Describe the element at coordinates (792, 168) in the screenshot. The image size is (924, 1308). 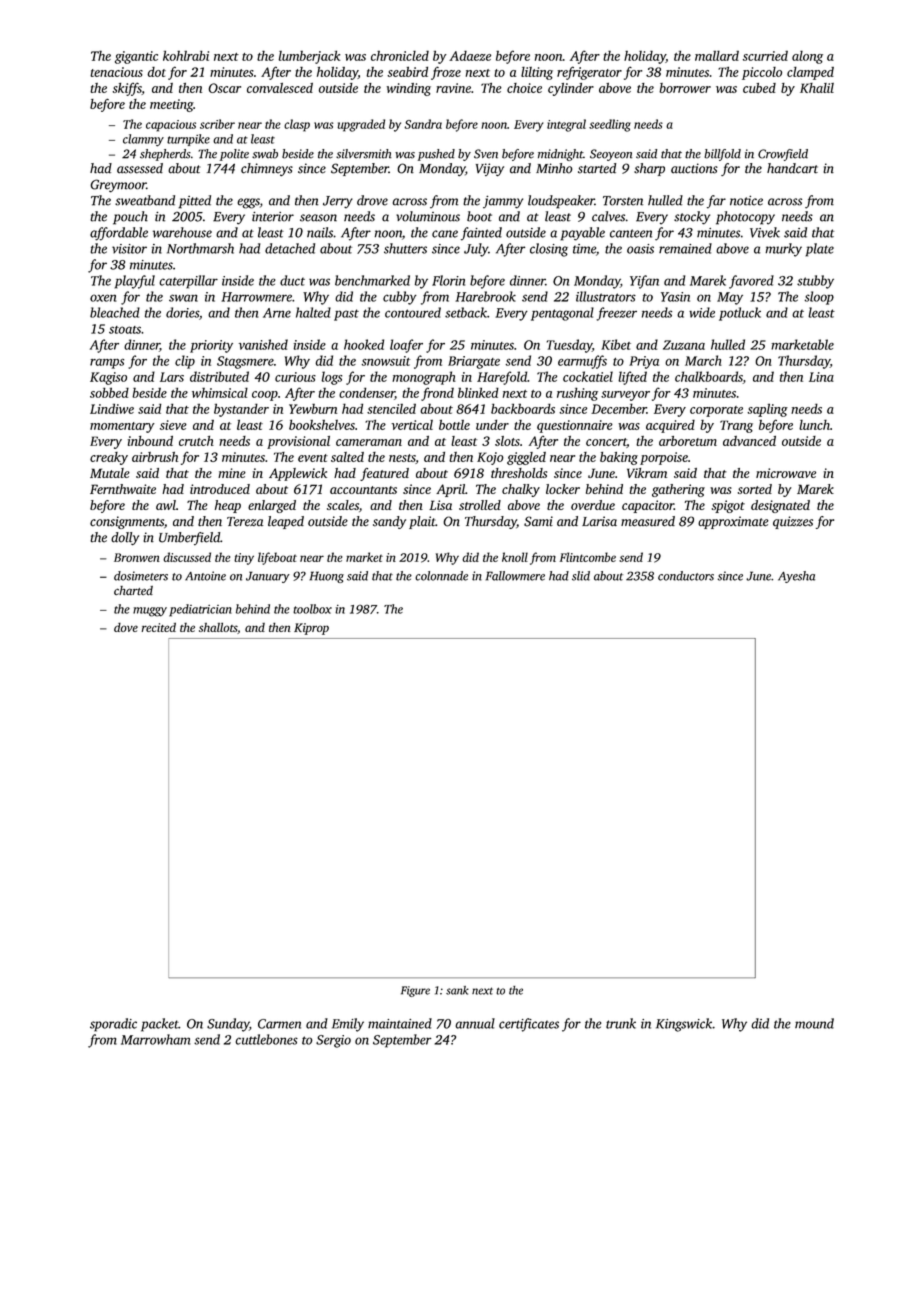
I see `handcart` at that location.
